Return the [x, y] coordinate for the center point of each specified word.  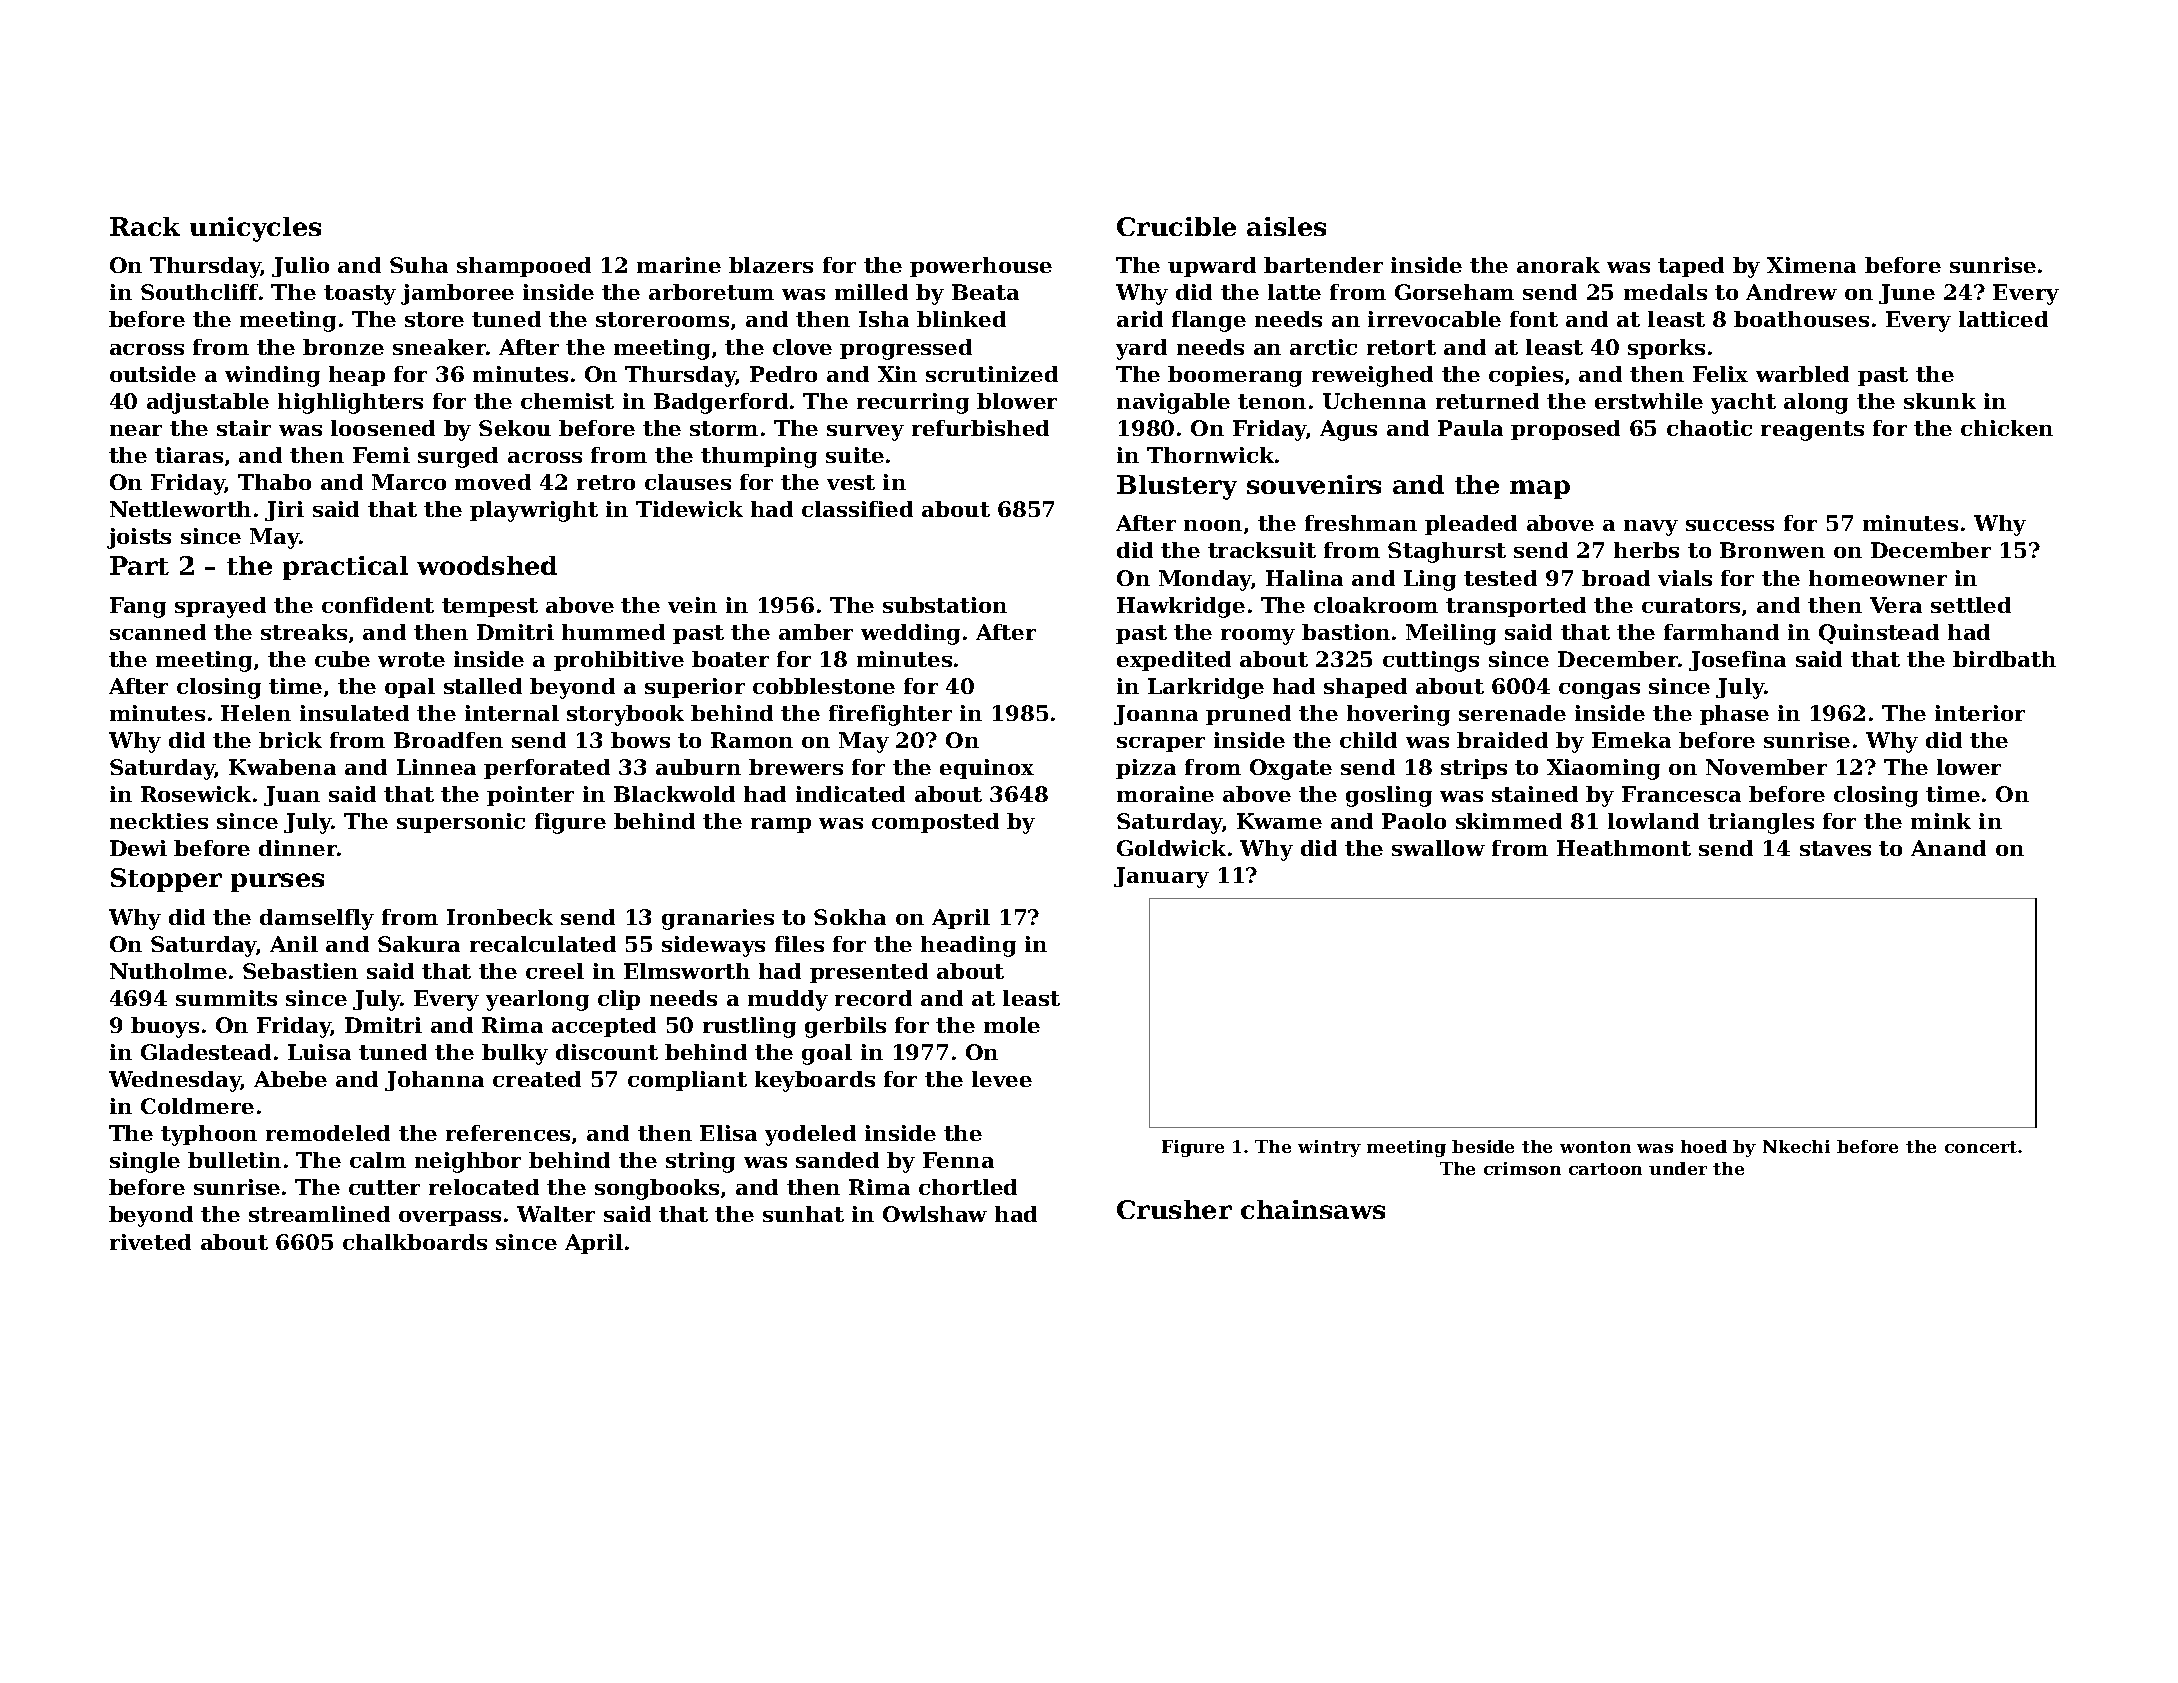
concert [1982, 1147]
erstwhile [1649, 401]
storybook [625, 715]
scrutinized [992, 374]
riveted [150, 1242]
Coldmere [197, 1106]
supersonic [461, 823]
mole [1012, 1025]
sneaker [440, 347]
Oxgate [1291, 769]
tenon [1272, 401]
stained [1535, 794]
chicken [2007, 428]
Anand [1948, 848]
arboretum [711, 292]
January [1161, 877]
